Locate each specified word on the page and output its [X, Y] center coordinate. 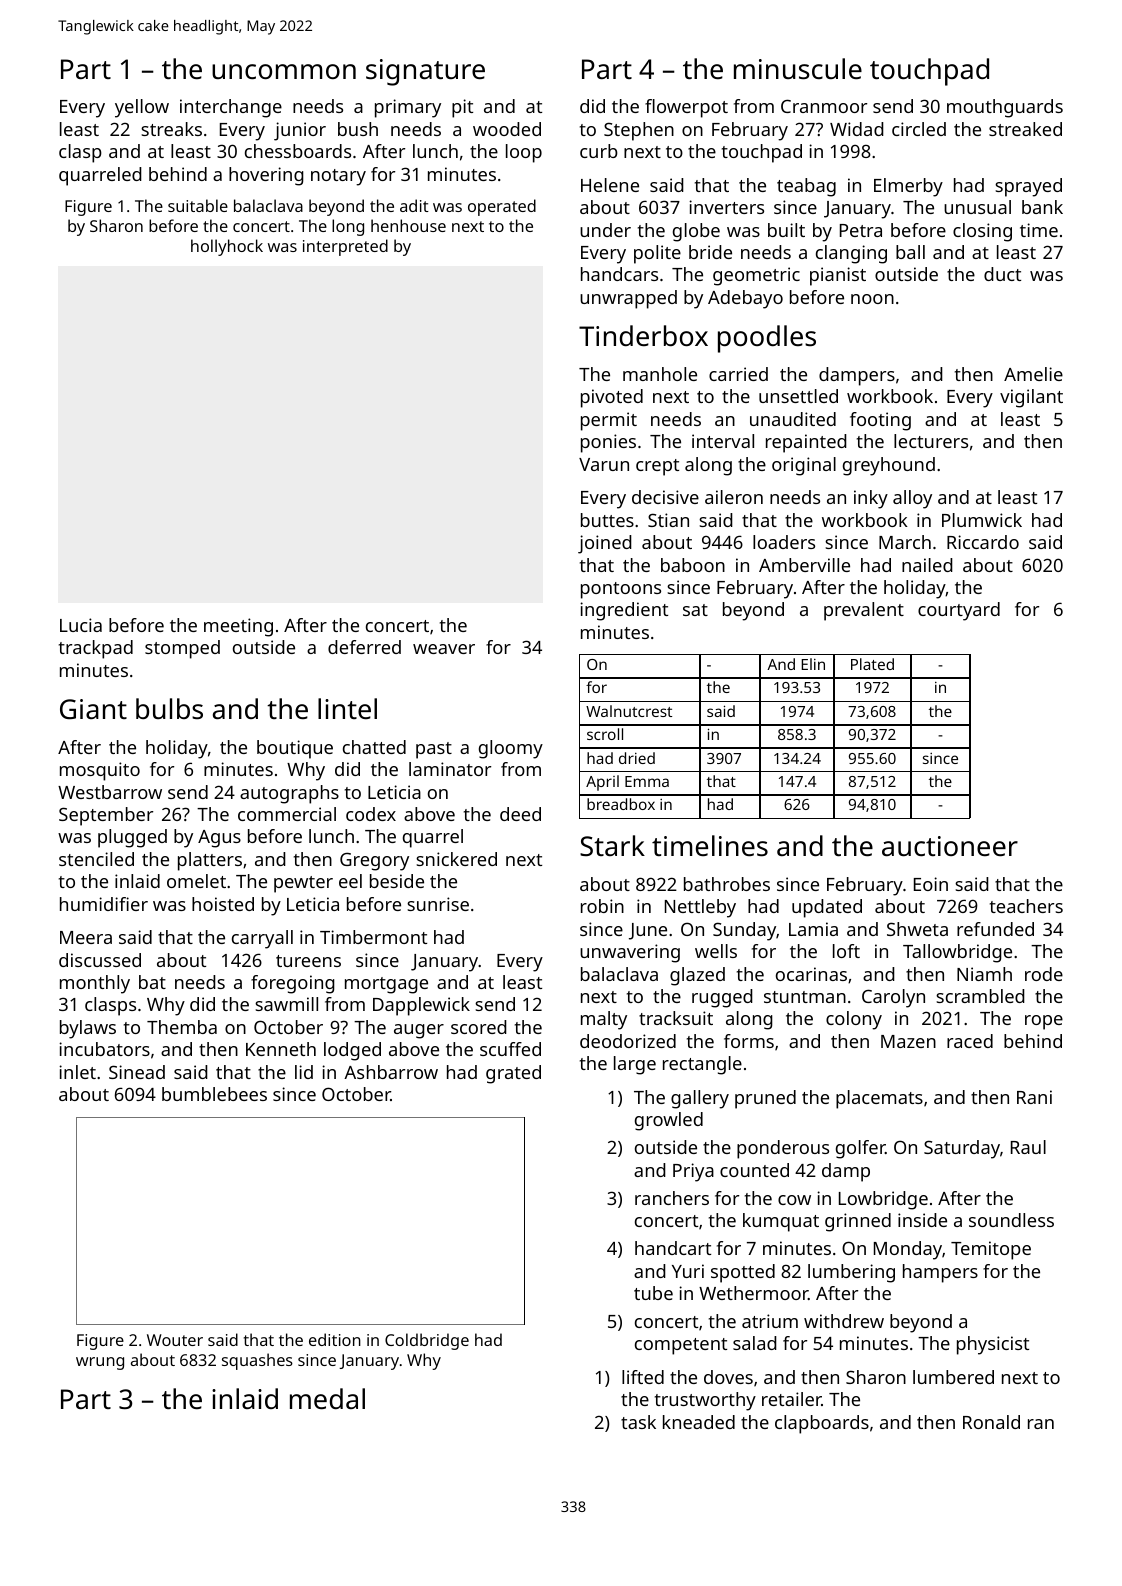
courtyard [959, 611]
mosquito [100, 771]
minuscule [798, 69]
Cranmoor [824, 106]
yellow [142, 108]
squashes [257, 1361]
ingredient [624, 611]
